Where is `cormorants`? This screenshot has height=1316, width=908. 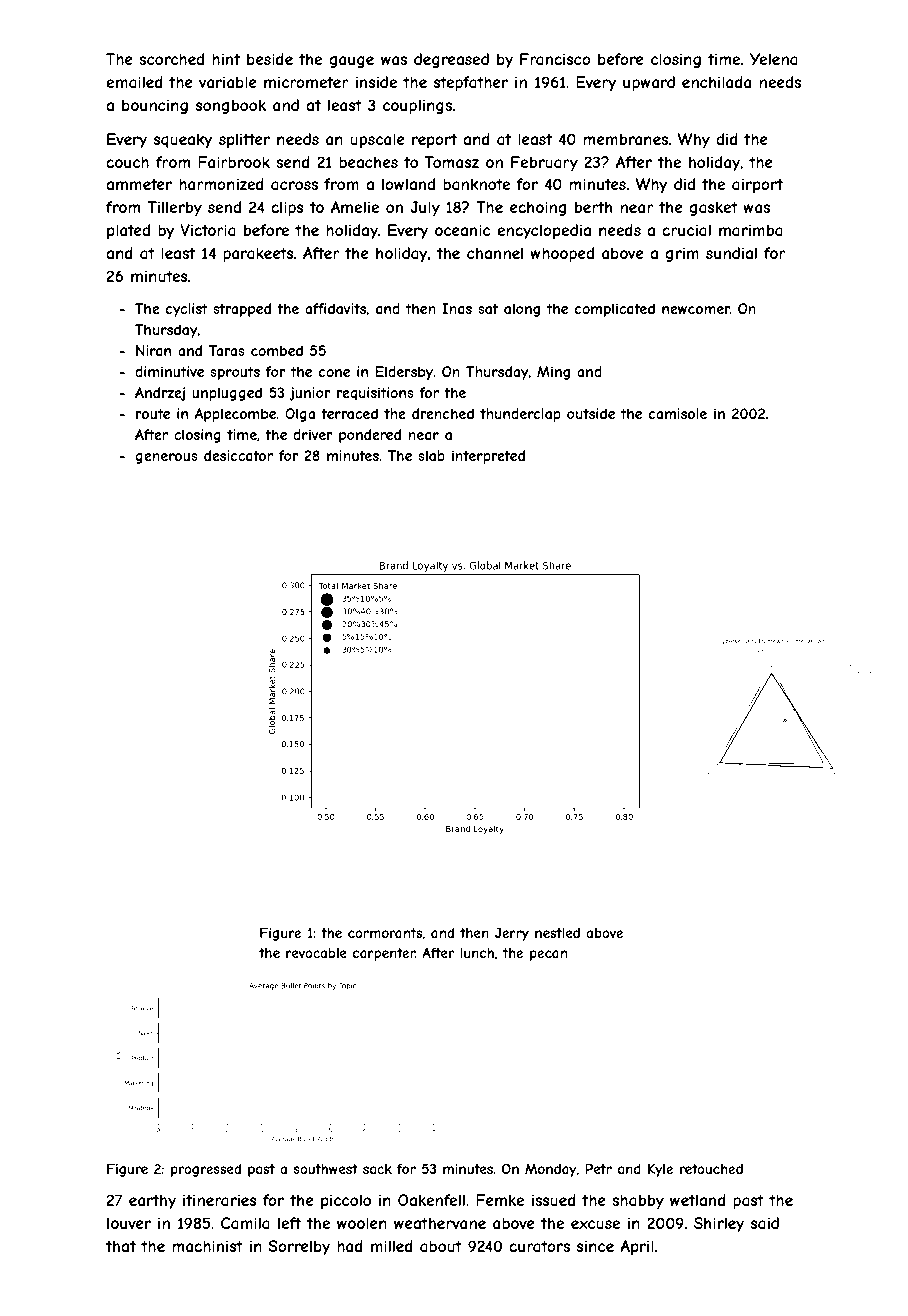 cormorants is located at coordinates (385, 933).
